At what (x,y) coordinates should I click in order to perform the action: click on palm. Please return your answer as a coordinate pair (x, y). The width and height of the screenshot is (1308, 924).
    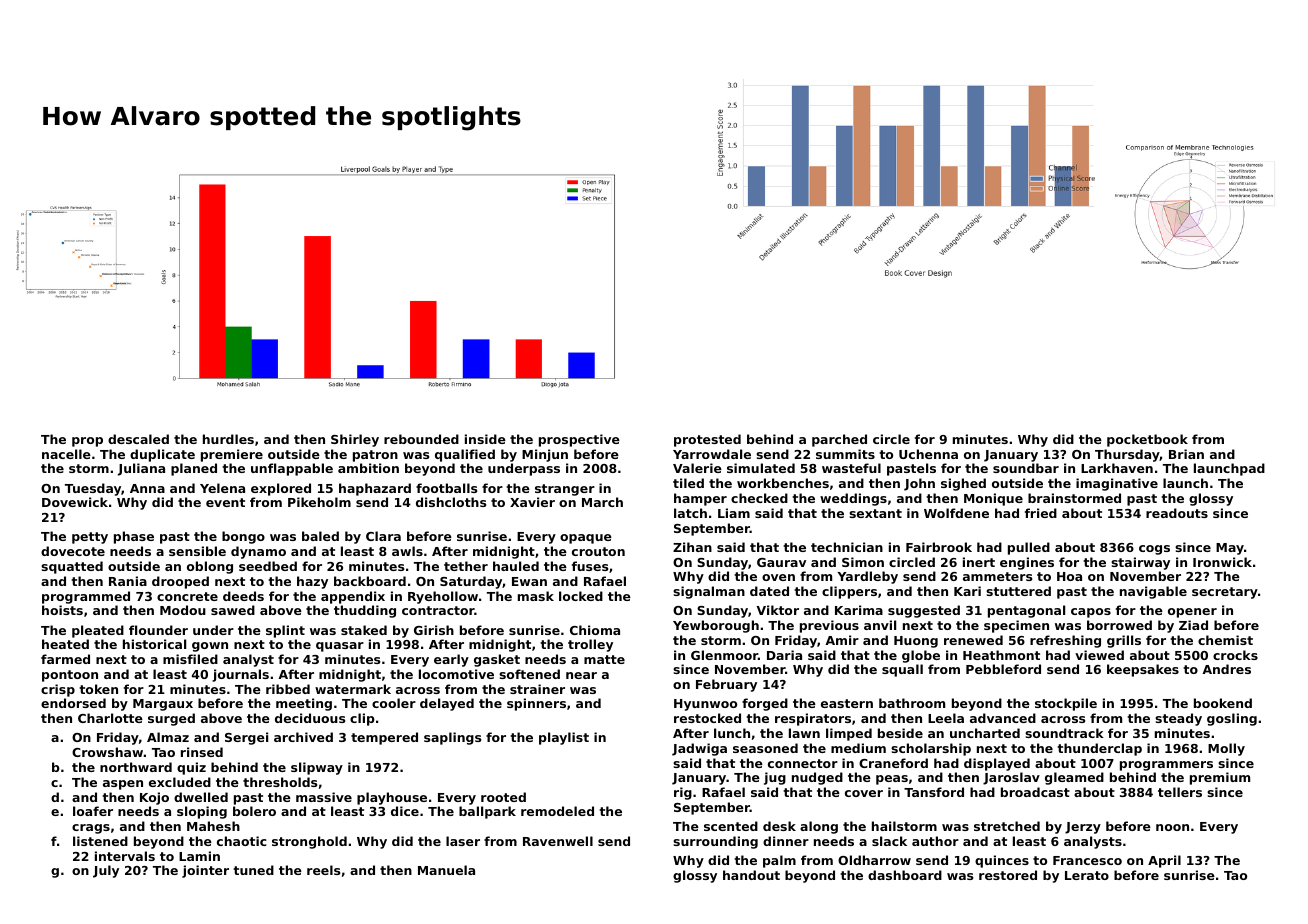
    Looking at the image, I should click on (779, 861).
